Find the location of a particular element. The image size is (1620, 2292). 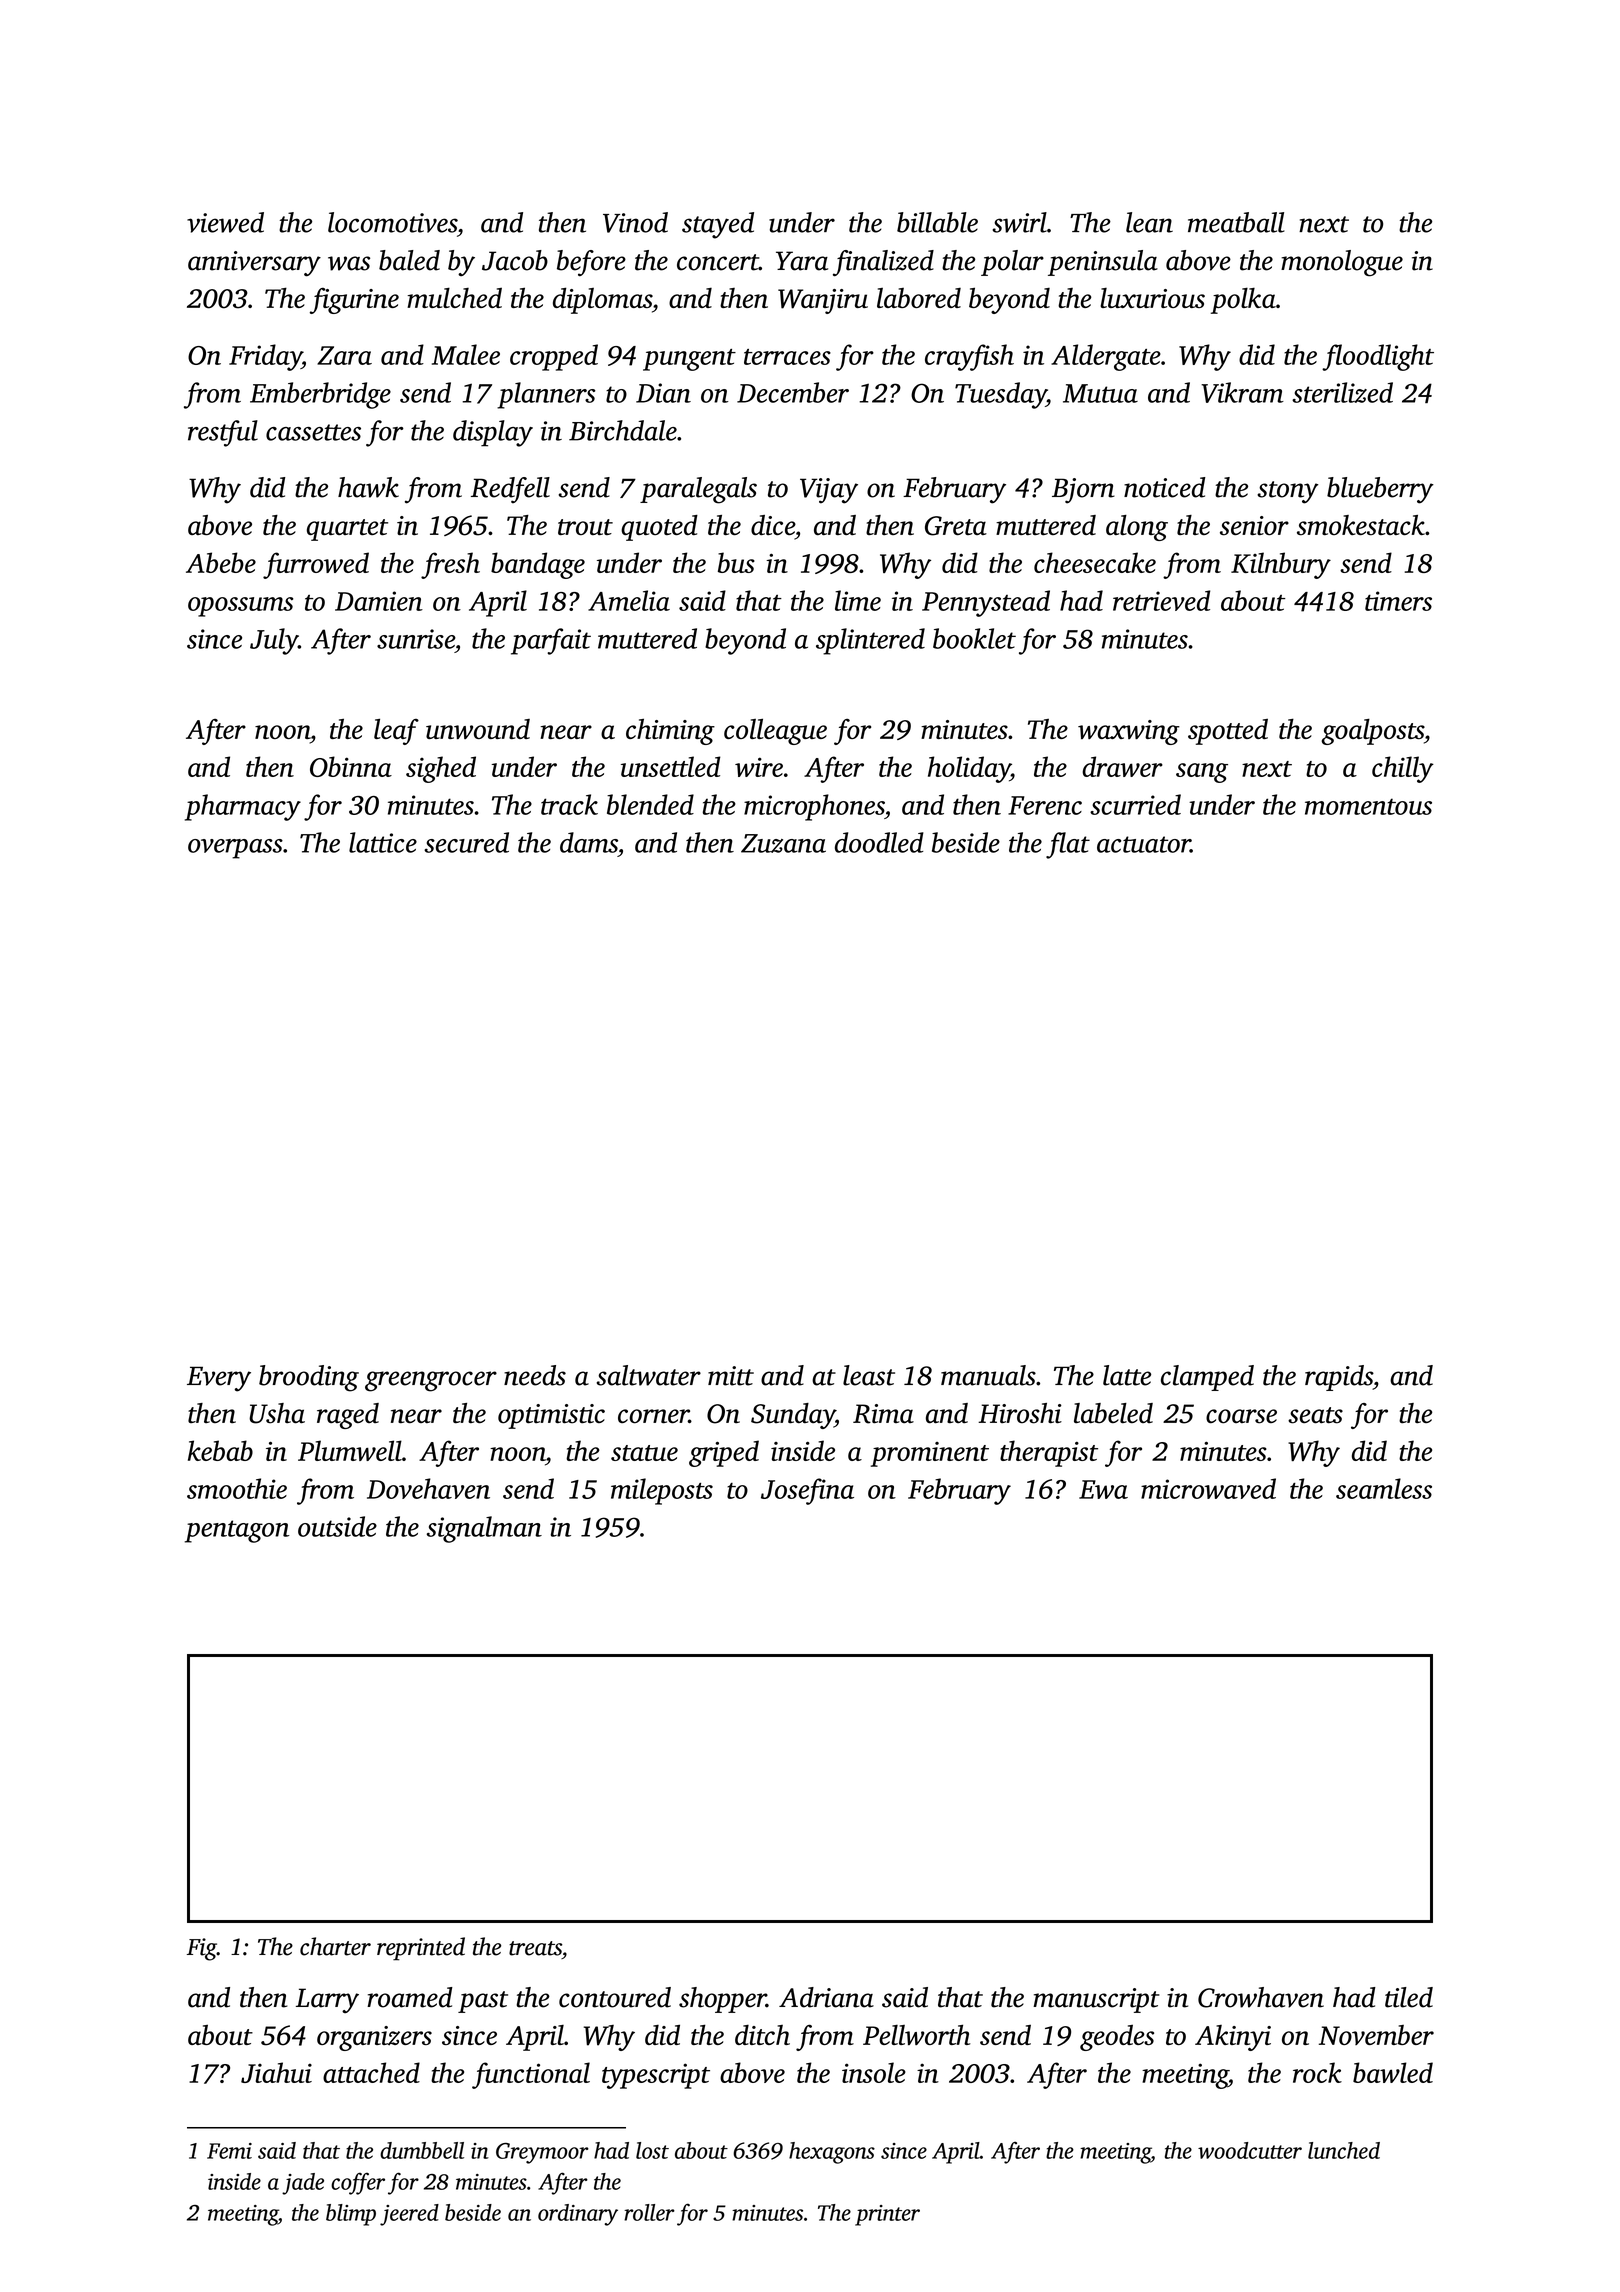

stayed is located at coordinates (718, 225).
